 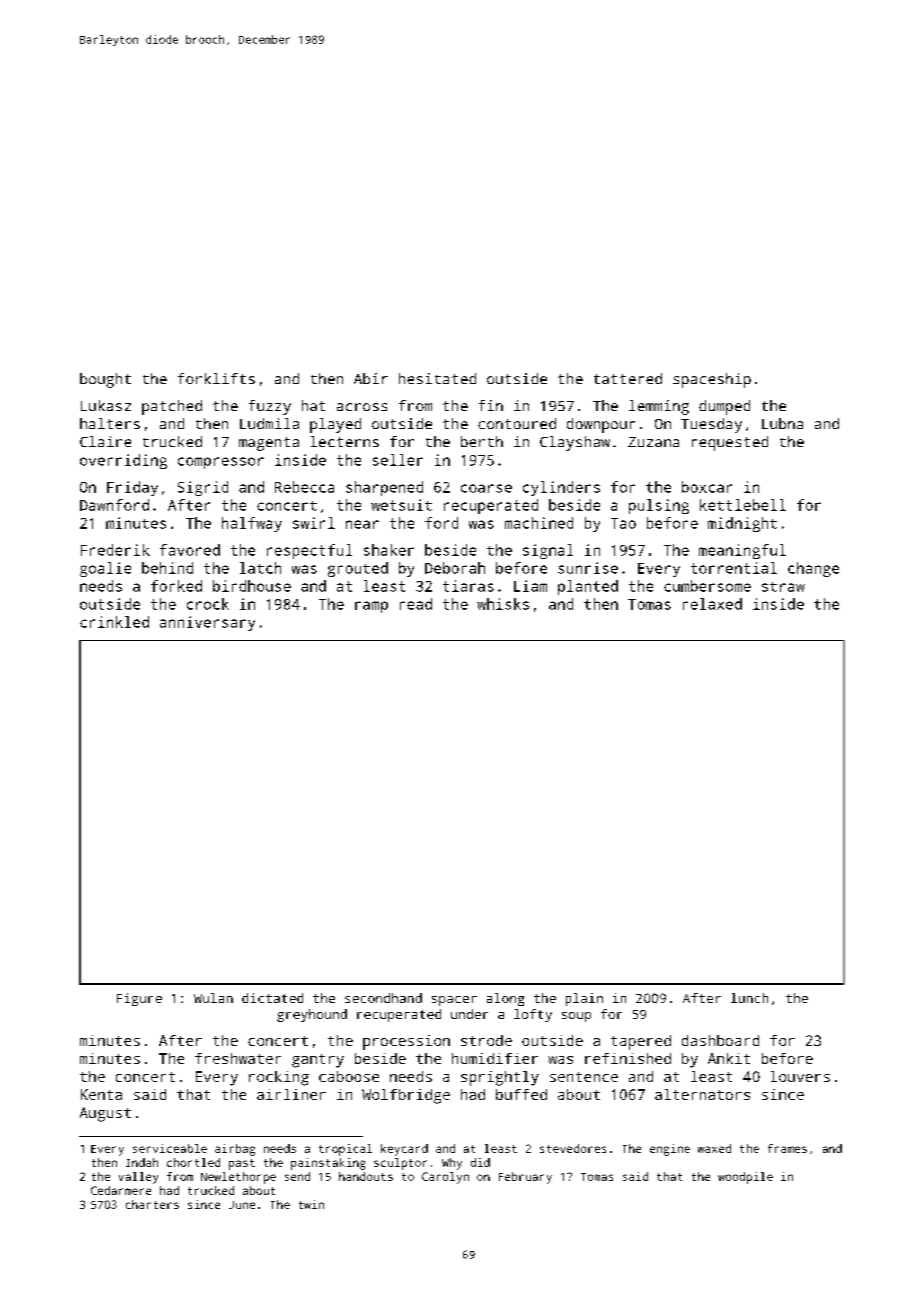 I want to click on relaxed, so click(x=712, y=604).
